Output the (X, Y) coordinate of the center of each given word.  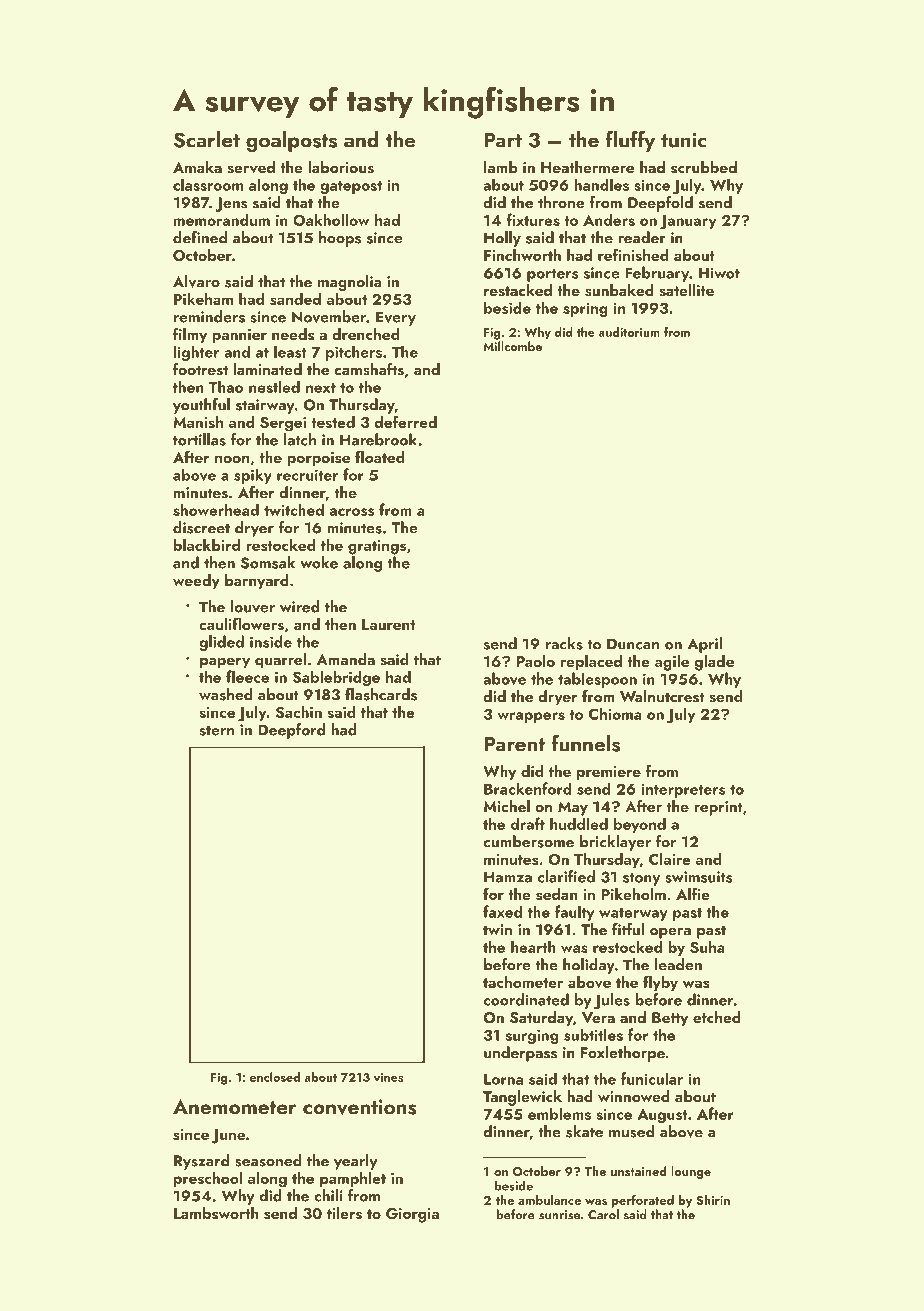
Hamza (508, 877)
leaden (678, 964)
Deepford (292, 731)
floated (380, 456)
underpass (520, 1054)
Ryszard (201, 1162)
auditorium (629, 332)
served (251, 167)
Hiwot (719, 273)
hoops (340, 239)
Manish (198, 422)
